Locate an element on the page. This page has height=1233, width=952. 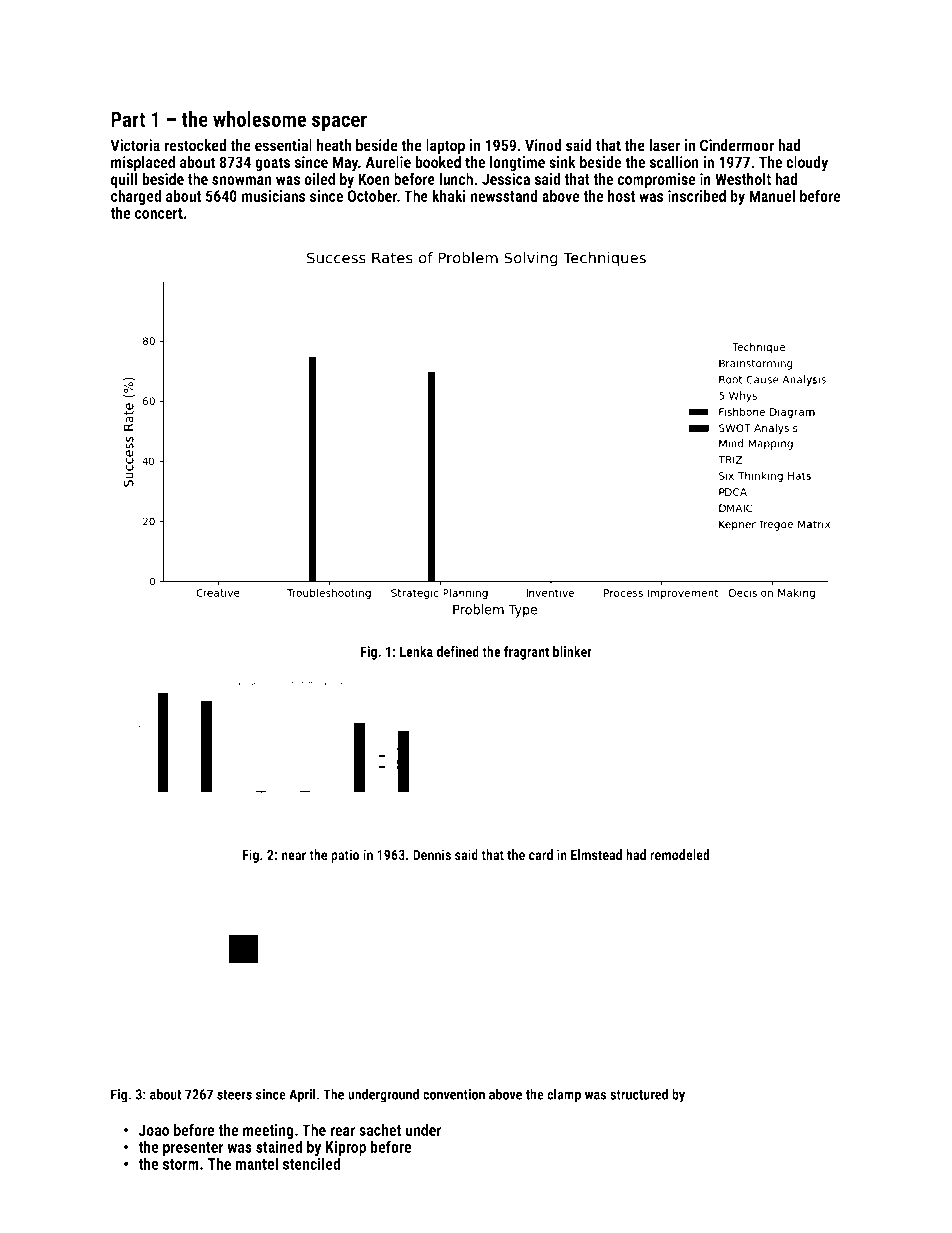
blinker is located at coordinates (572, 651).
